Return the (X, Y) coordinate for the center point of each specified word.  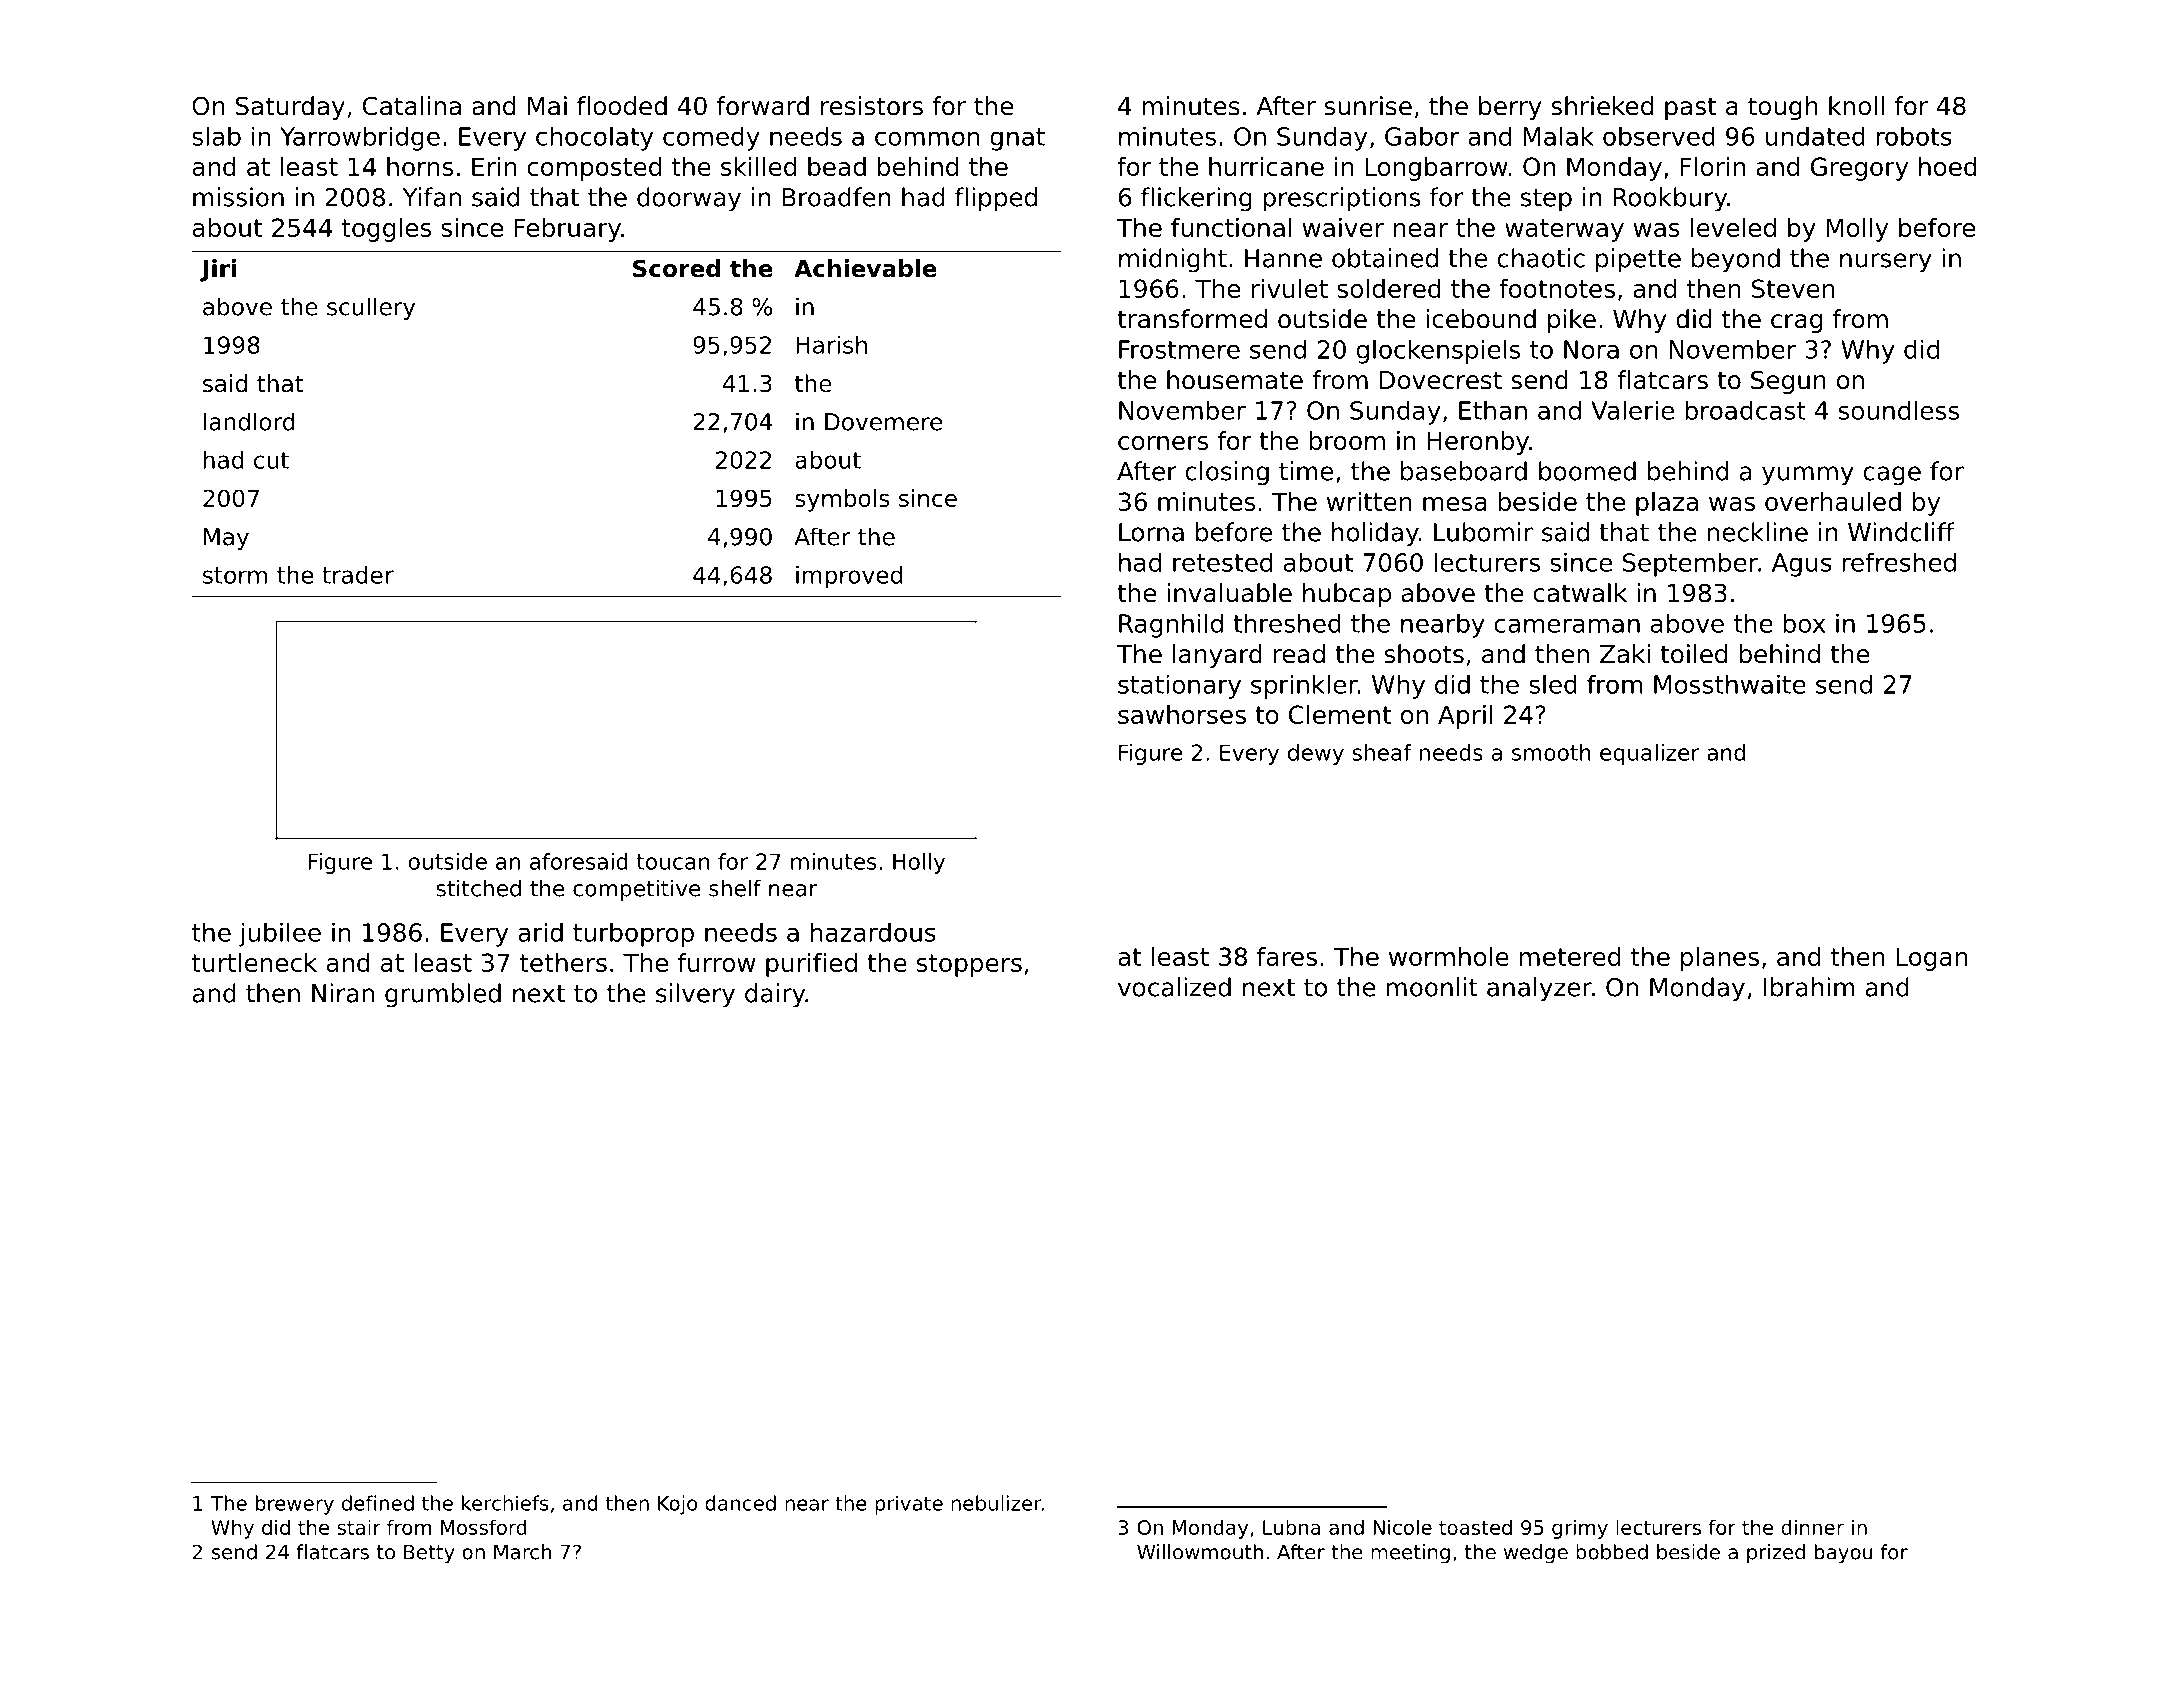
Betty (429, 1554)
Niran (343, 993)
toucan (673, 862)
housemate (1235, 380)
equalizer (1649, 754)
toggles (386, 230)
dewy (1316, 754)
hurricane (1266, 166)
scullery (371, 308)
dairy (775, 995)
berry (1510, 108)
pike (1572, 321)
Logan (1932, 959)
